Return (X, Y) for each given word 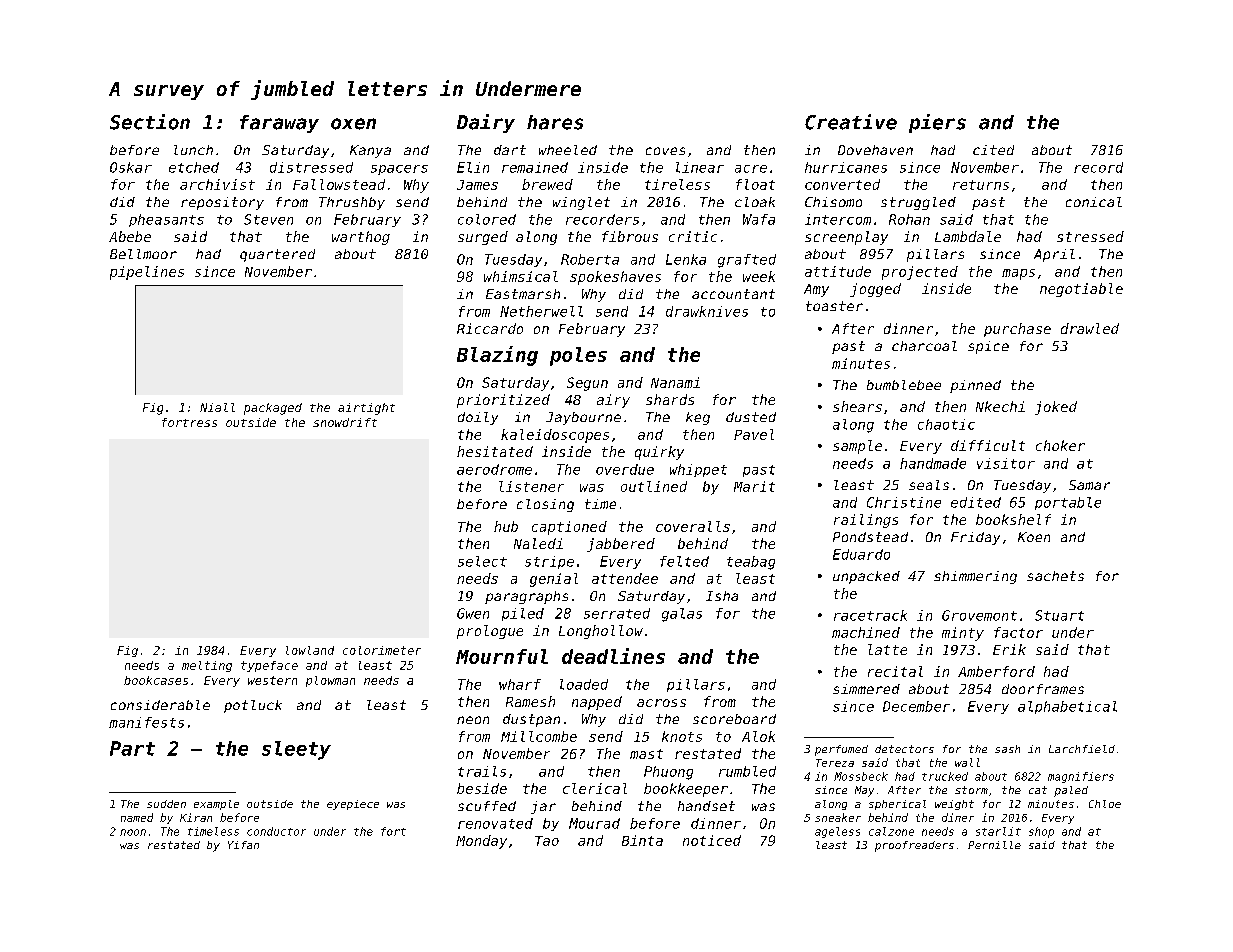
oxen (353, 124)
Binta (642, 840)
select (482, 561)
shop (1041, 832)
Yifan (243, 845)
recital (895, 671)
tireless (677, 184)
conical (1094, 202)
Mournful (502, 656)
